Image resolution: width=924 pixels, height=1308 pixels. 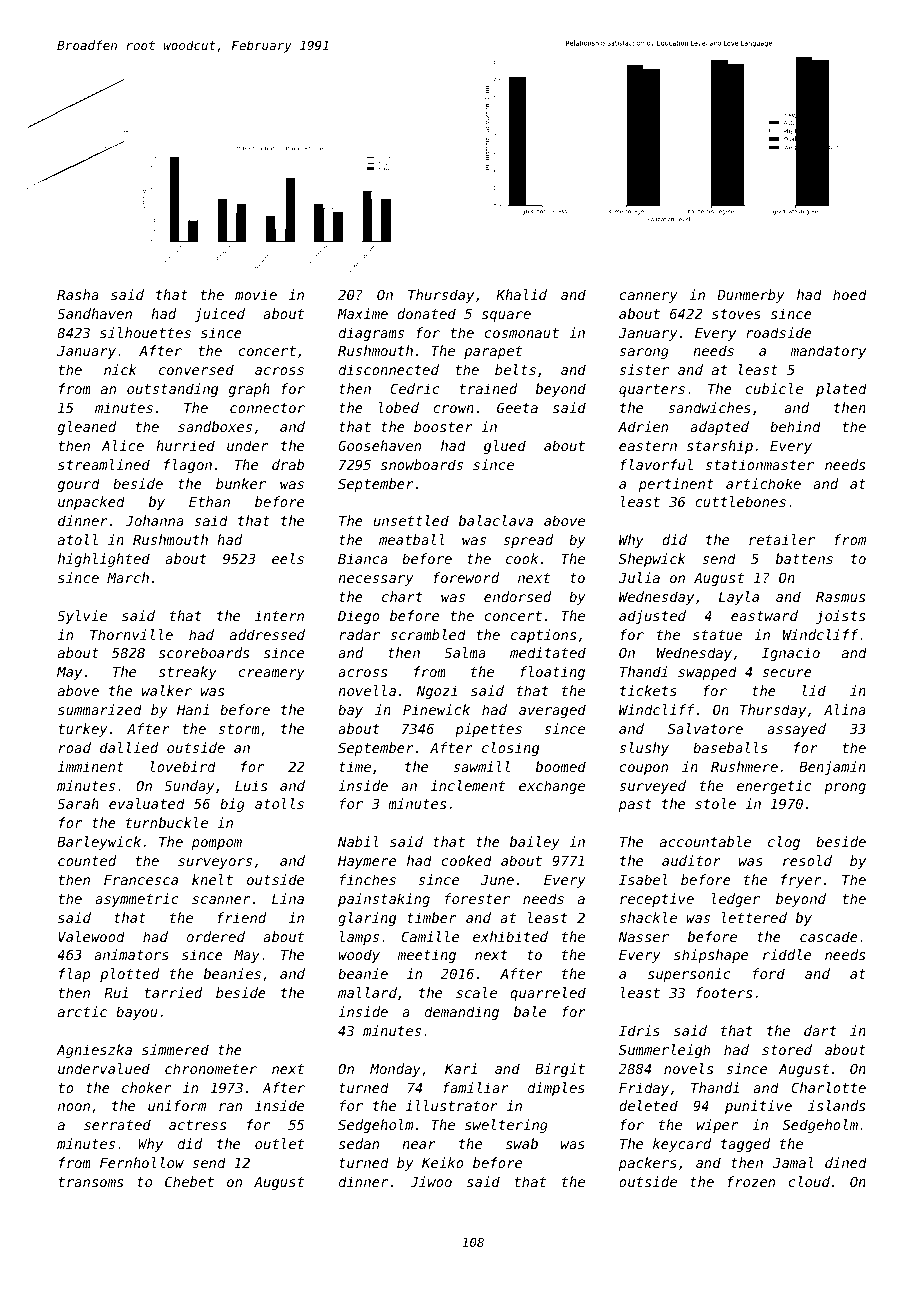 I want to click on auditor, so click(x=691, y=860).
